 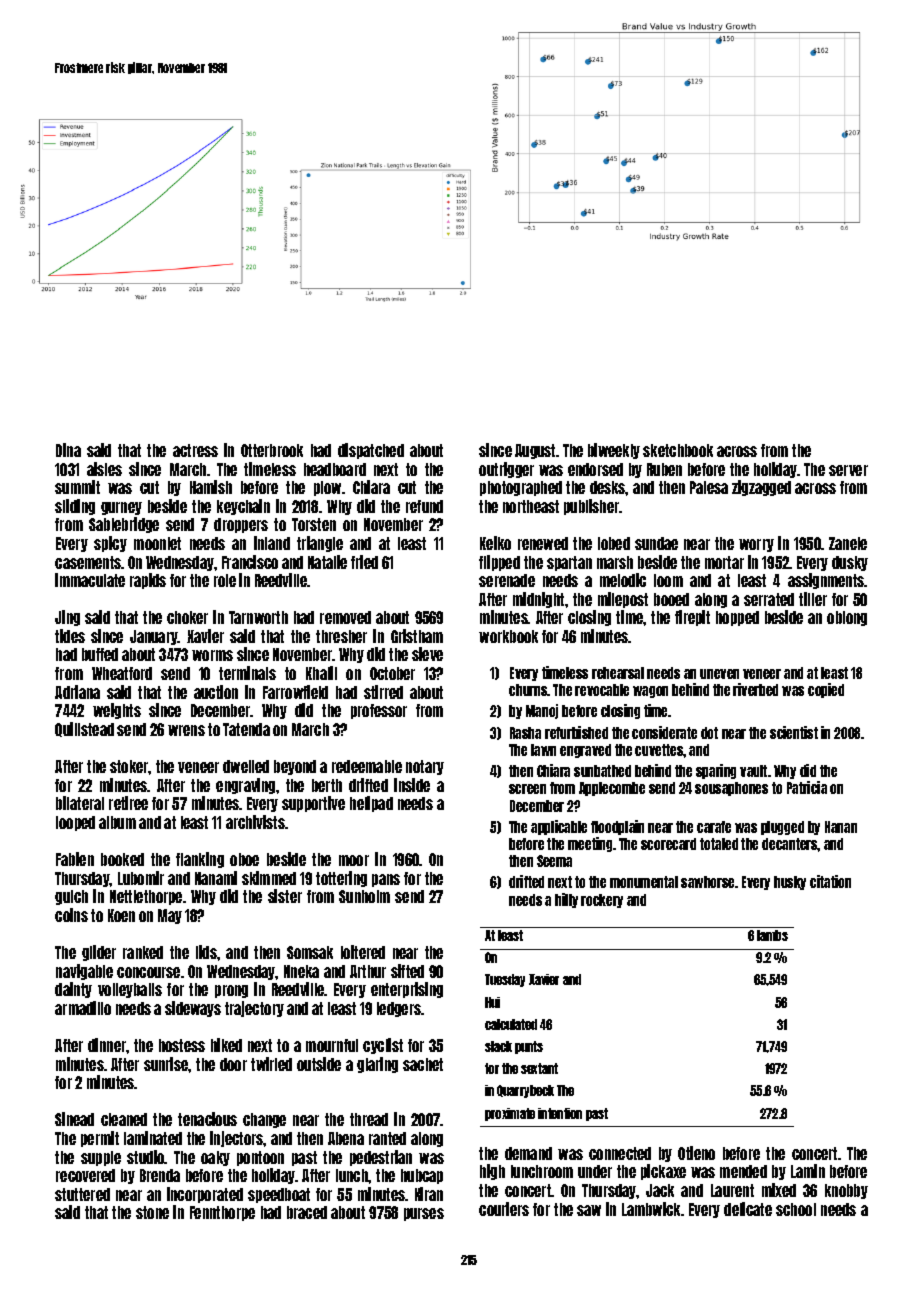 I want to click on sifted, so click(x=407, y=971).
